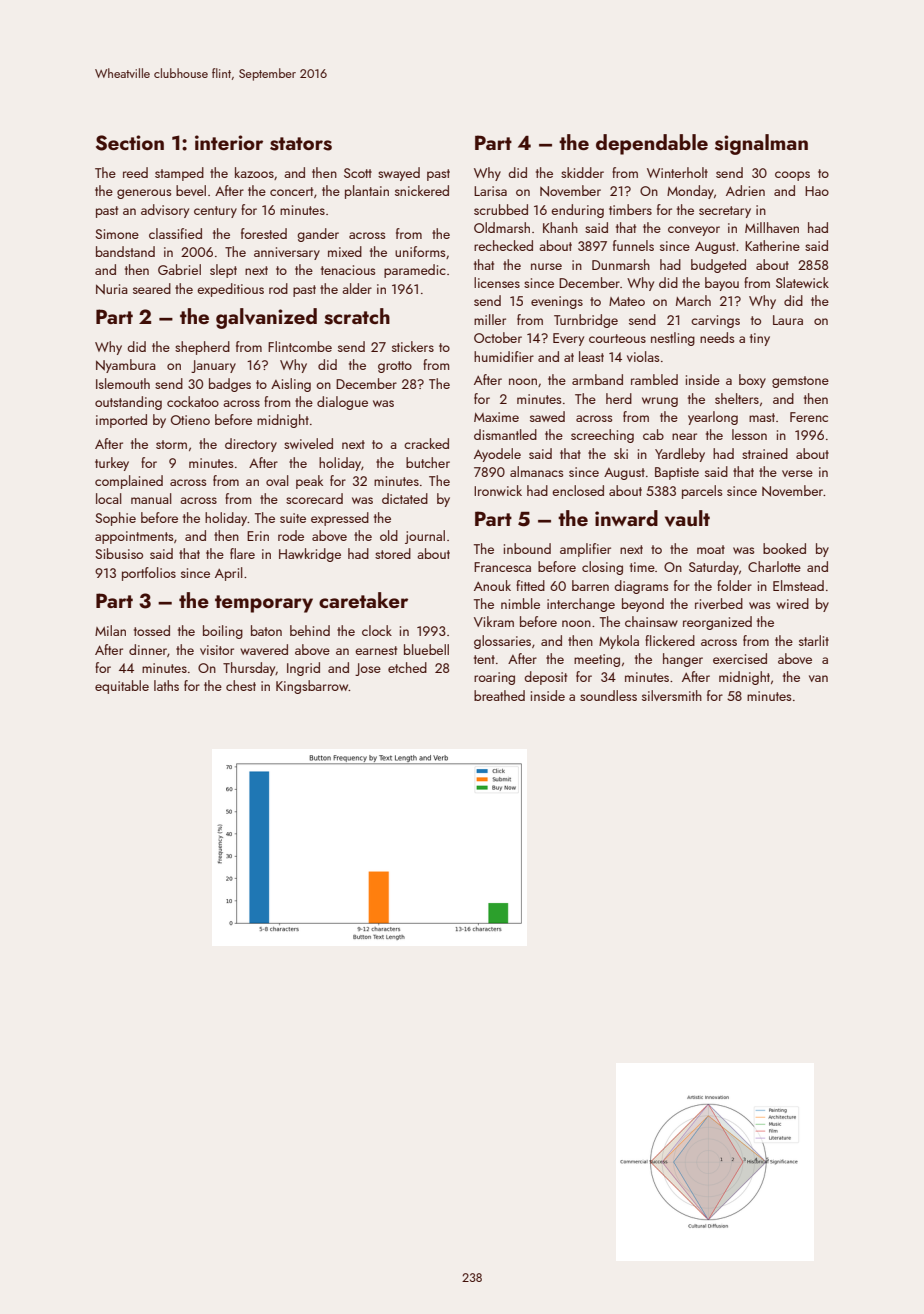  What do you see at coordinates (148, 649) in the document?
I see `dinner` at bounding box center [148, 649].
